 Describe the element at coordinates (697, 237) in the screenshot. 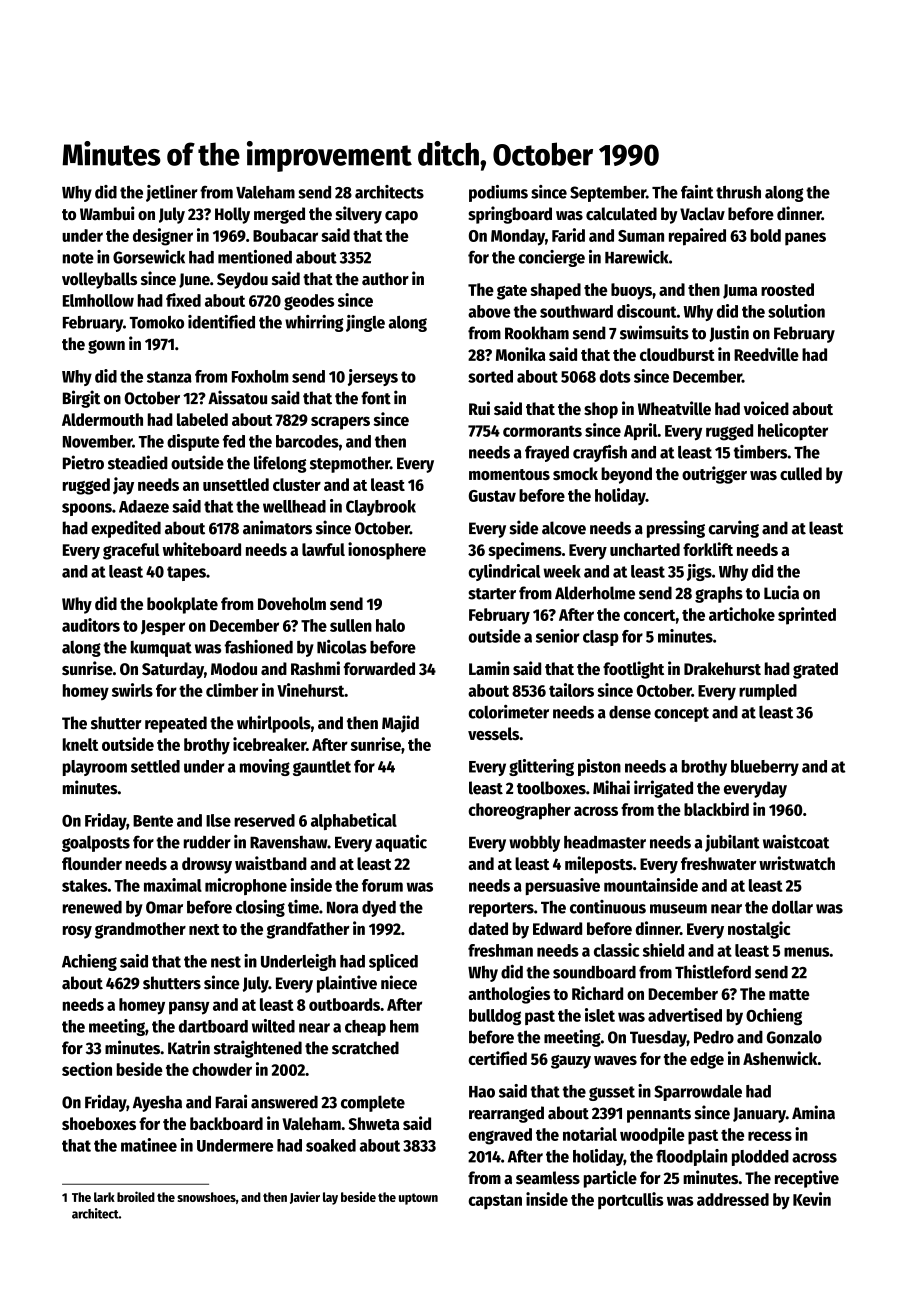

I see `repaired` at that location.
